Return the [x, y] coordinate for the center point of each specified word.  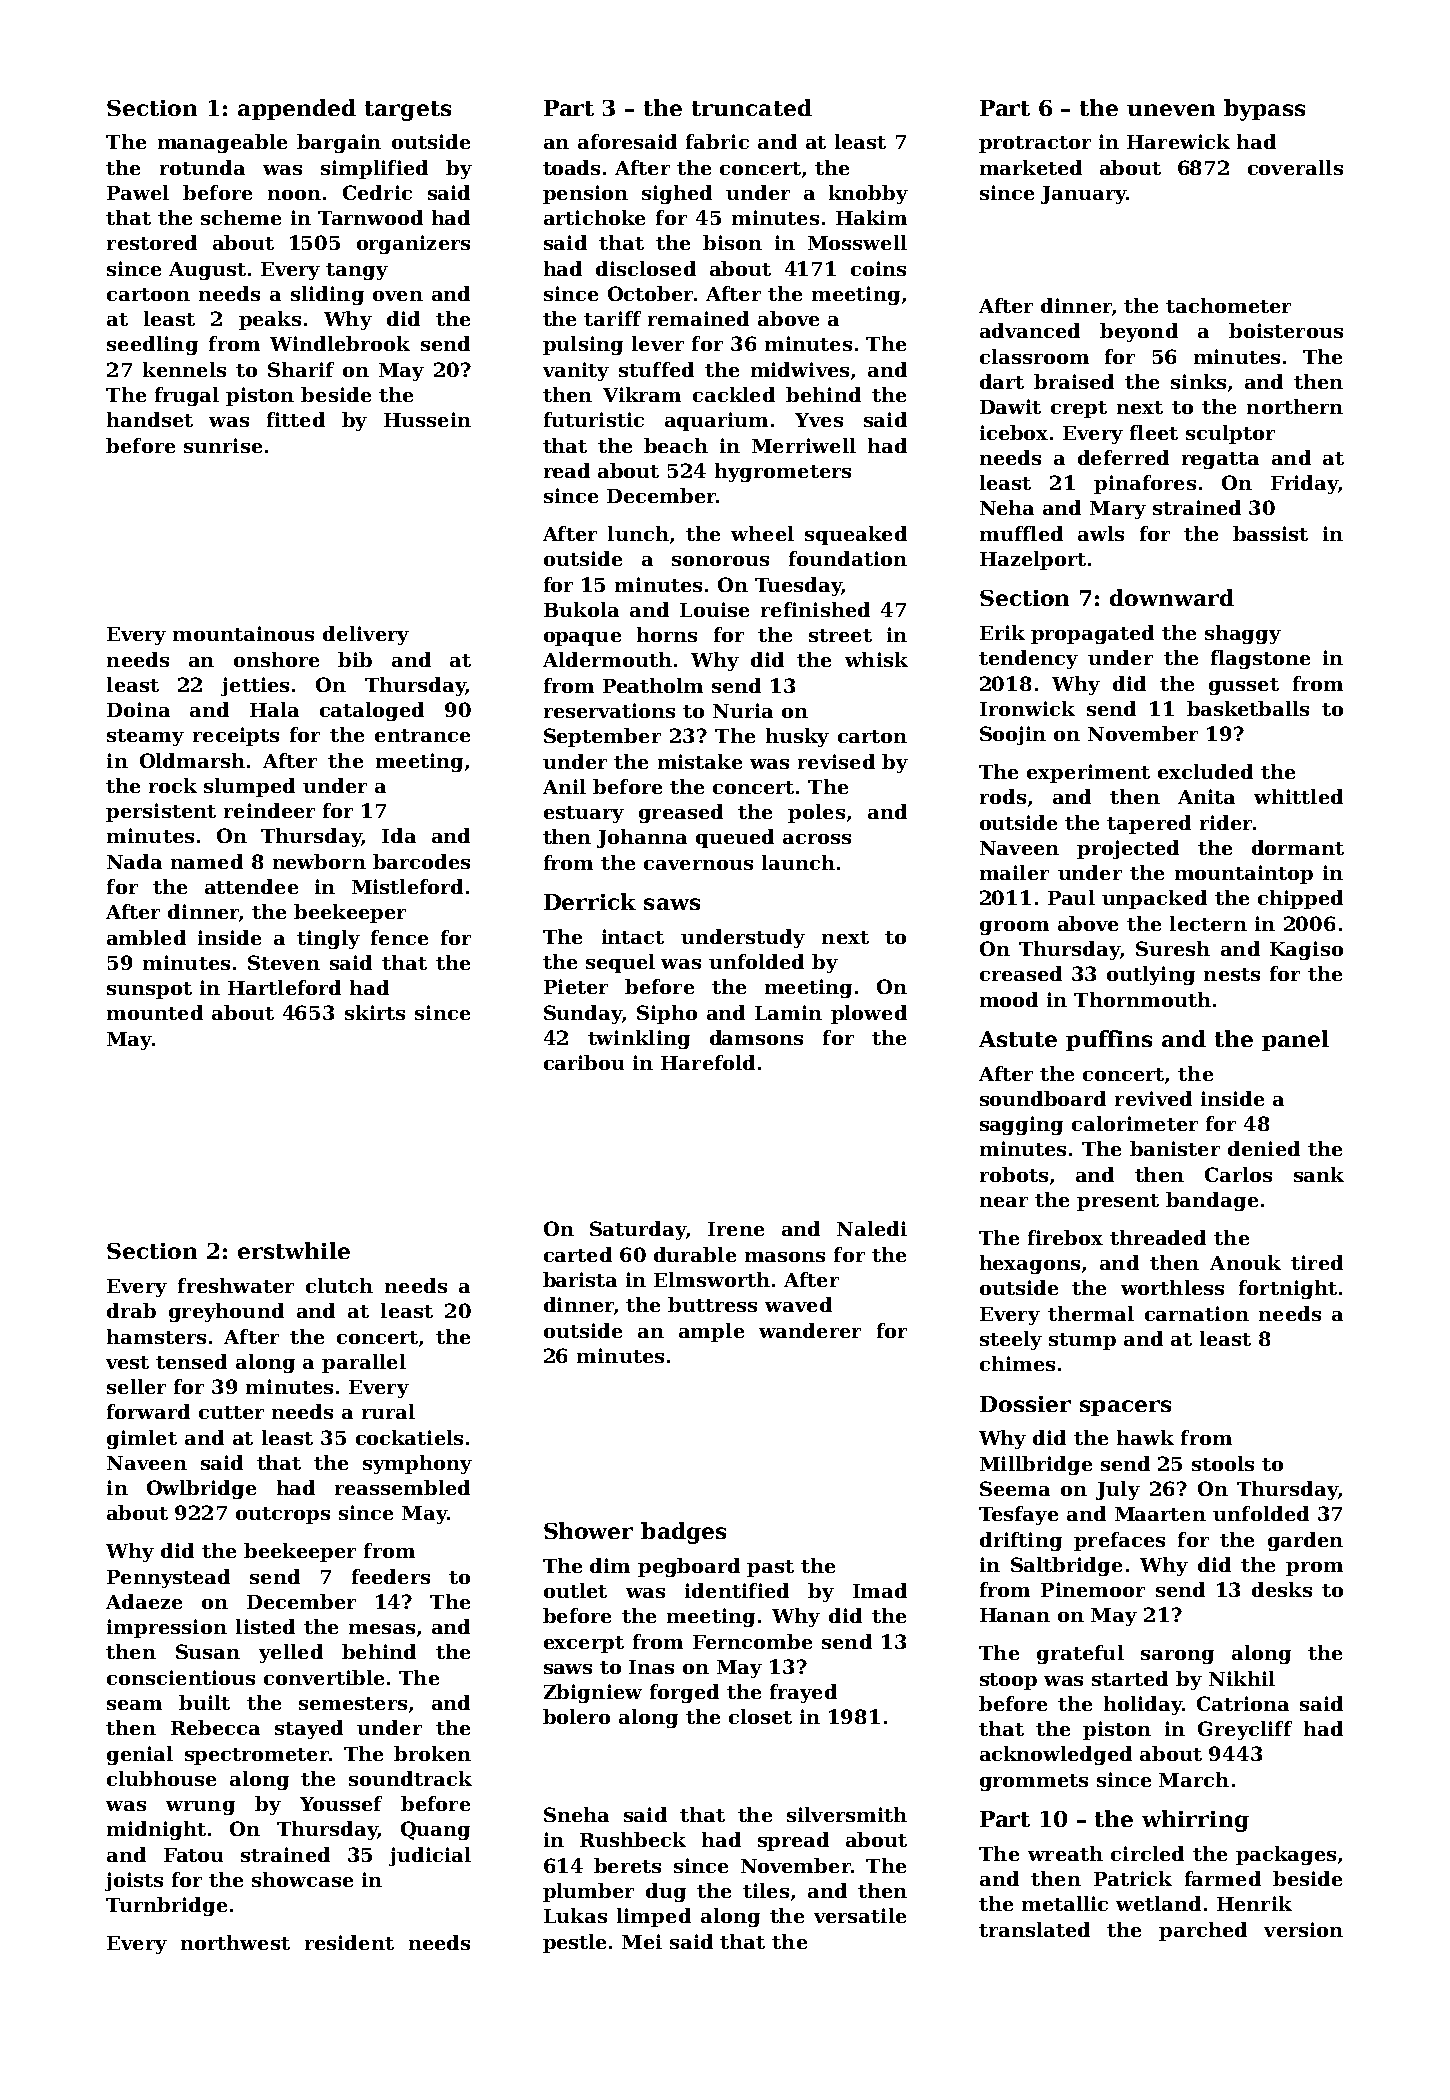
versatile [860, 1915]
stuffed [656, 369]
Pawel [138, 192]
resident [349, 1942]
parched [1203, 1931]
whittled [1298, 796]
